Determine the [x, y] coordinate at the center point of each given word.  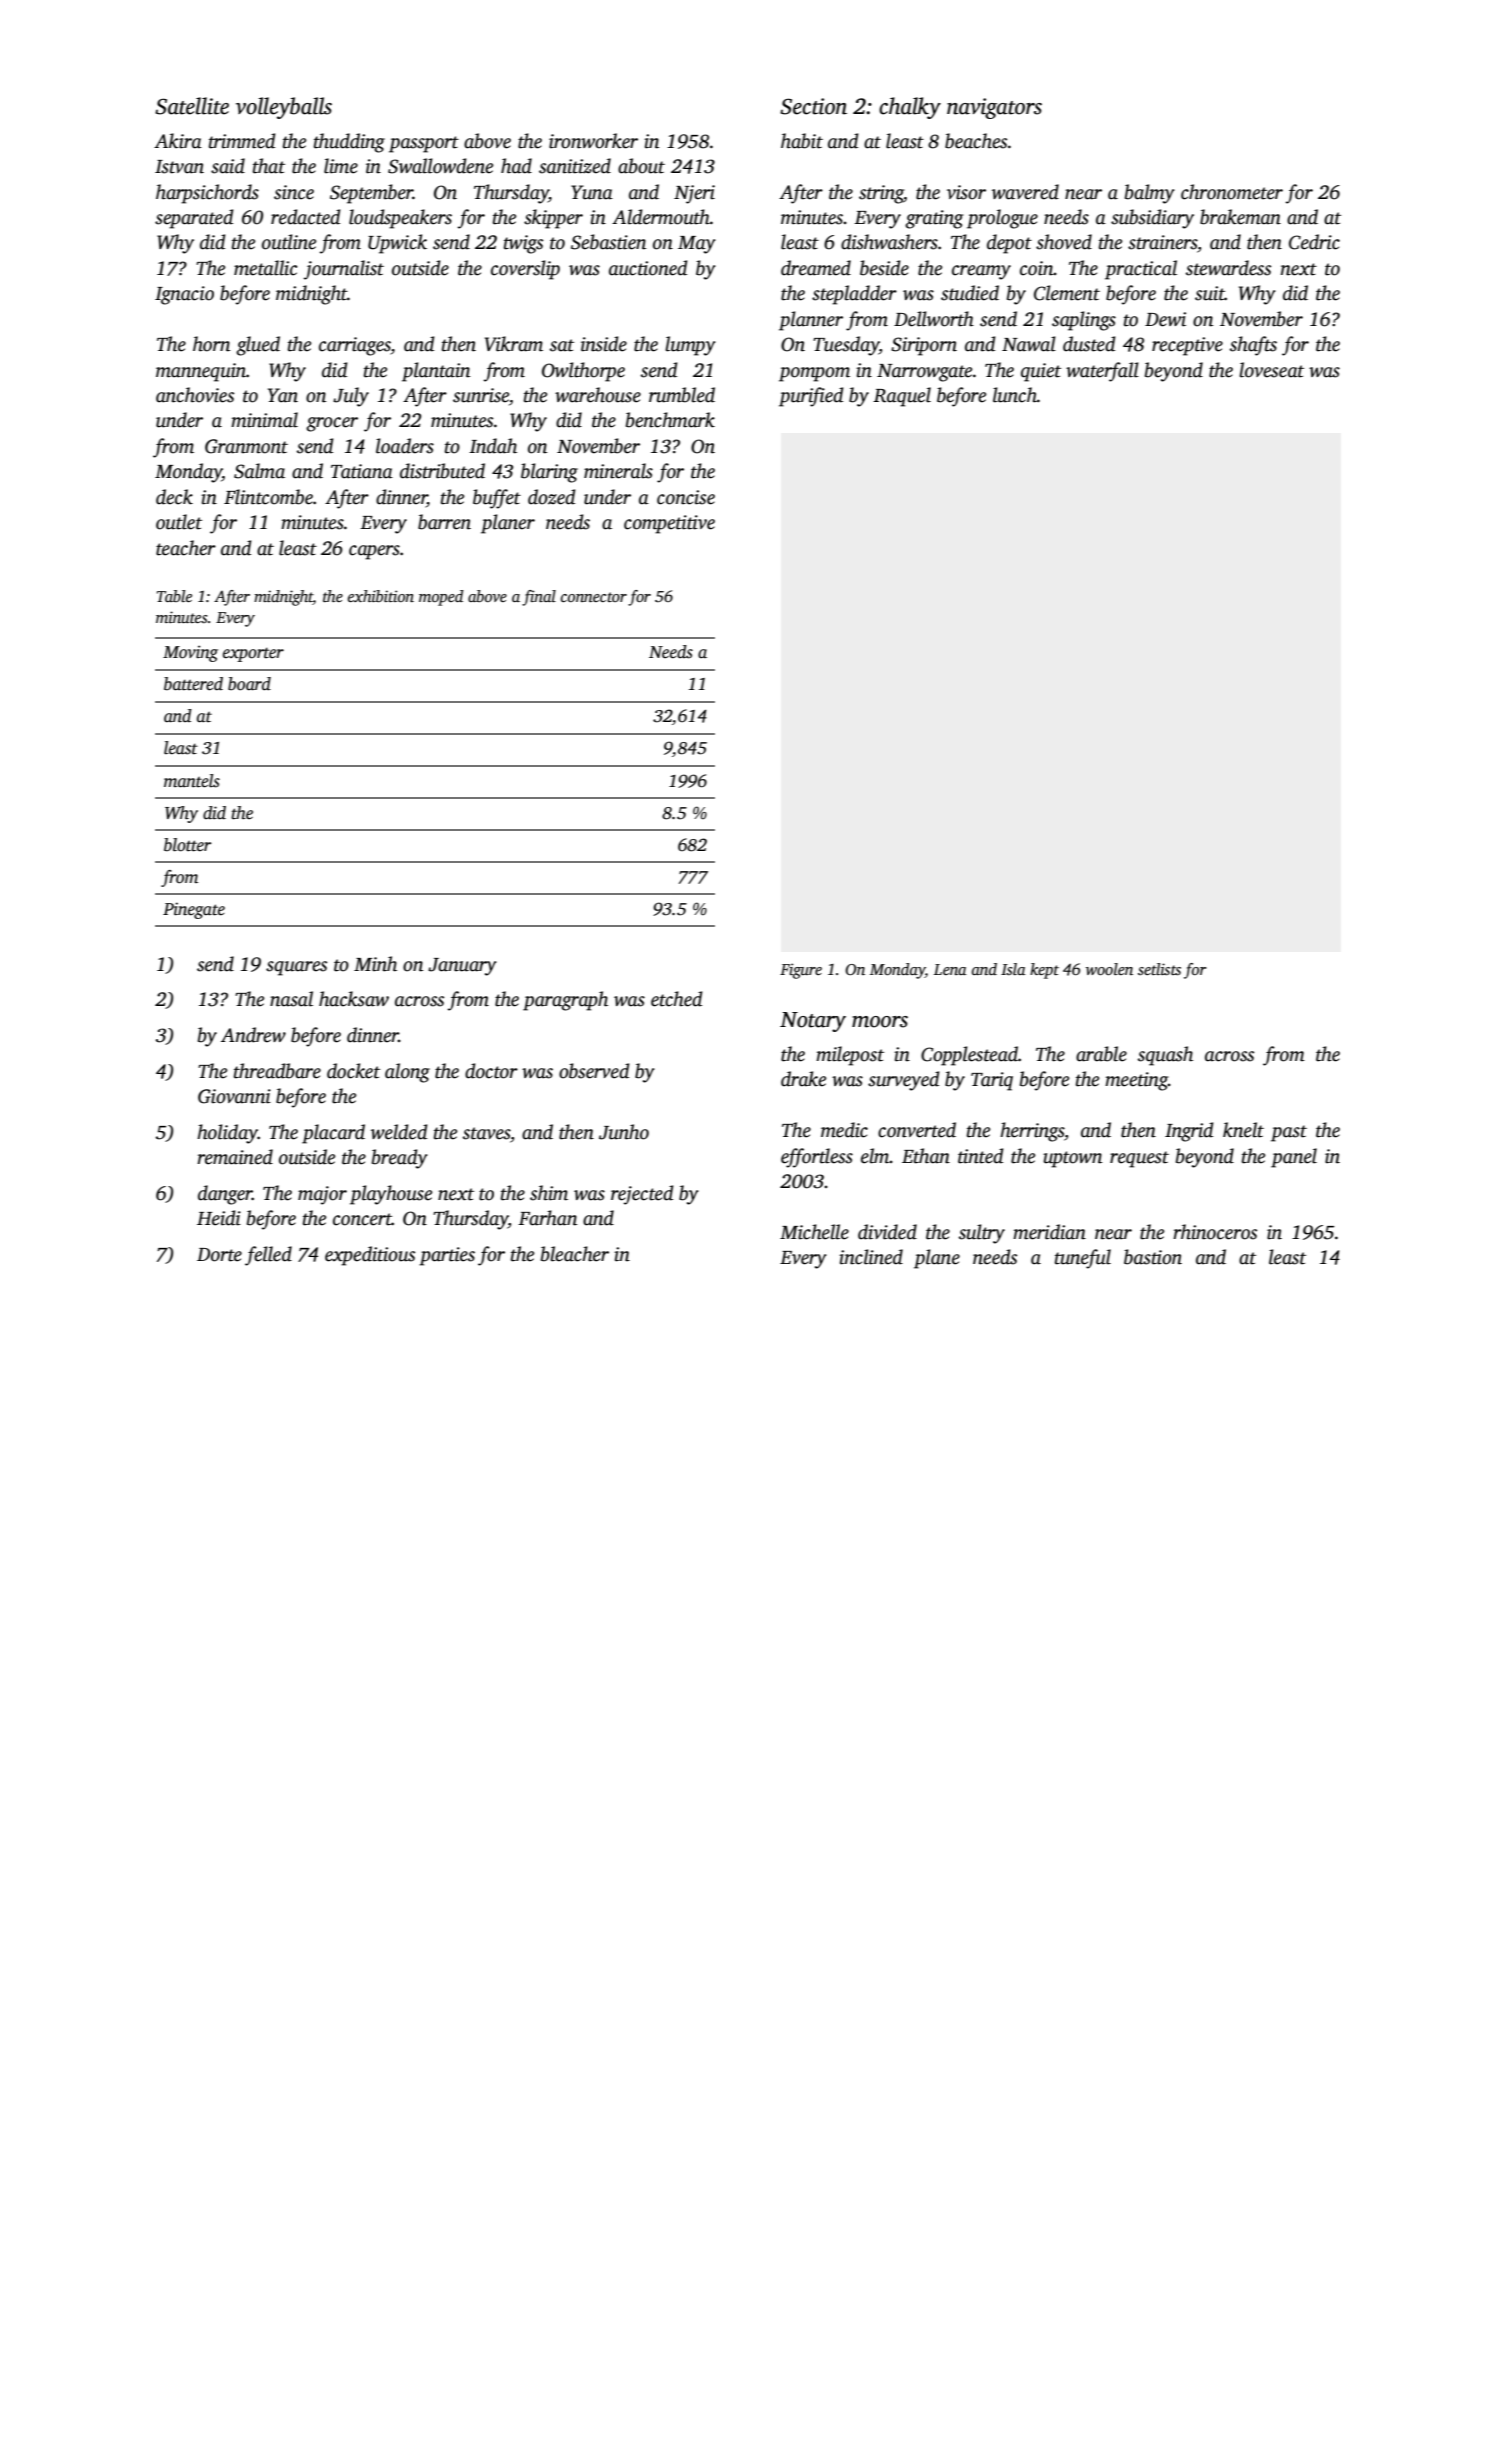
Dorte [219, 1255]
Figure [801, 971]
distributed [442, 471]
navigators [994, 108]
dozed [552, 497]
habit [802, 141]
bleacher [575, 1254]
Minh [375, 964]
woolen [1109, 969]
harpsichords [207, 194]
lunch [1015, 395]
